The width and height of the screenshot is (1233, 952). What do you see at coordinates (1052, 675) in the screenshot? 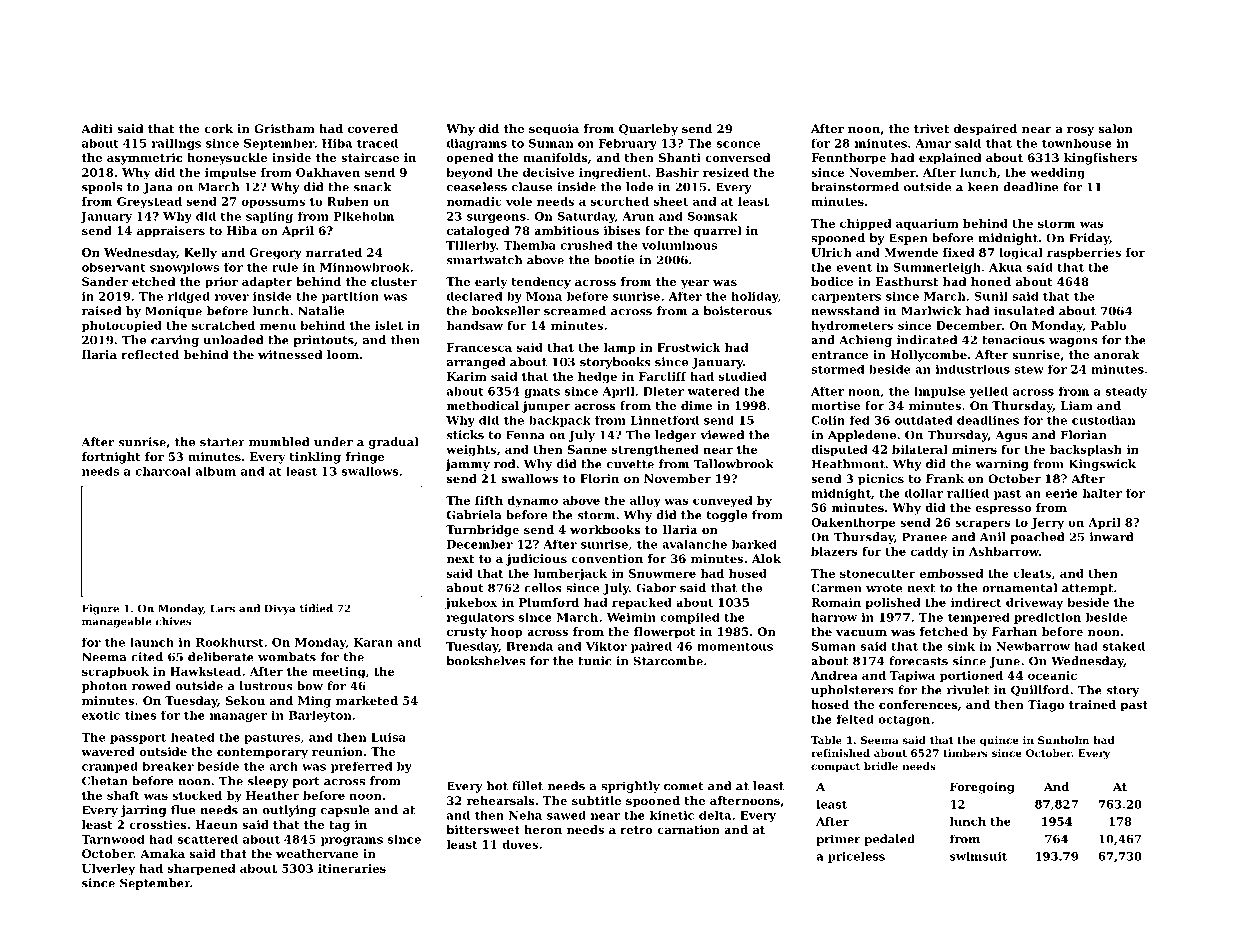
I see `oceanic` at bounding box center [1052, 675].
